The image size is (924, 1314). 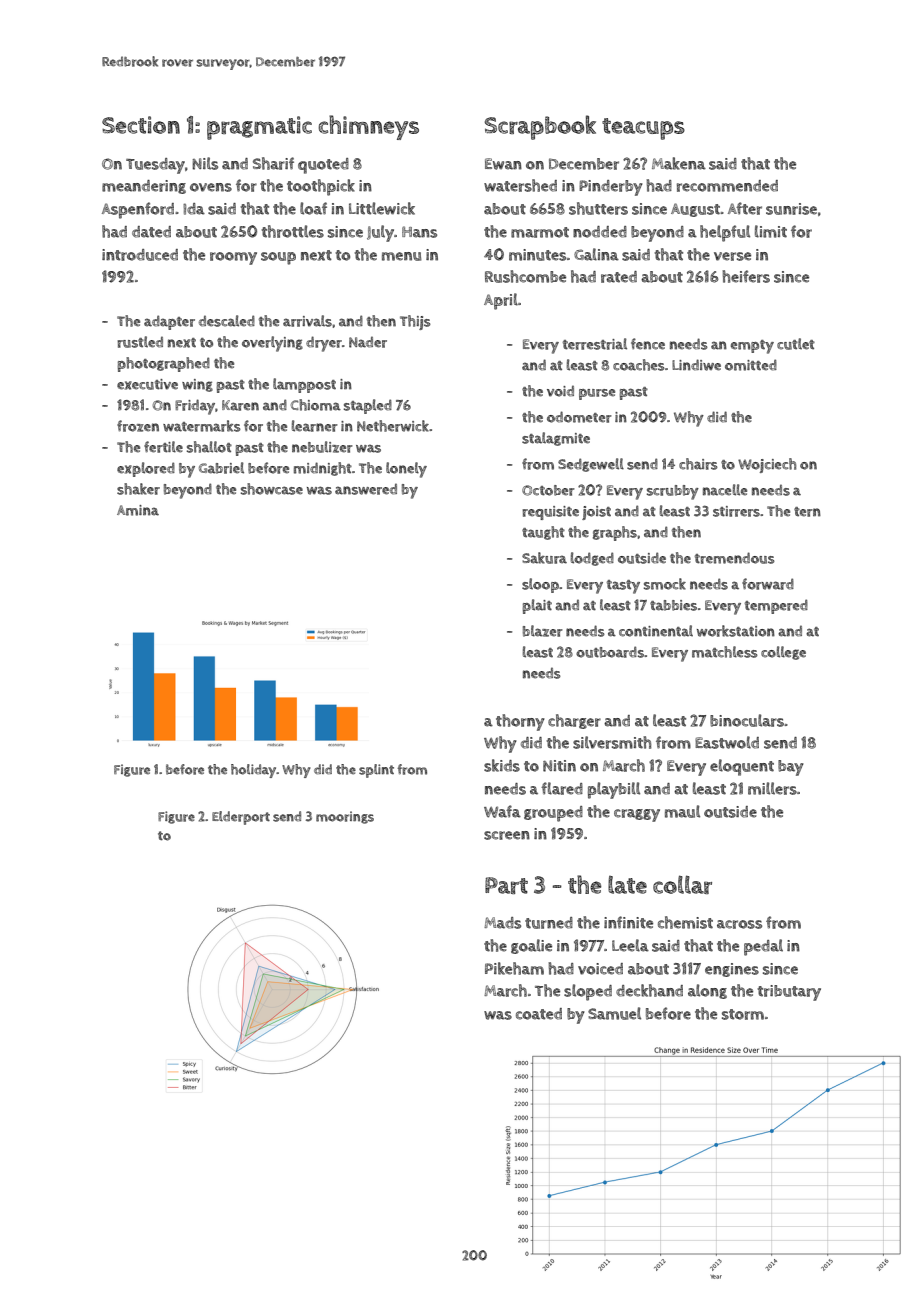 What do you see at coordinates (273, 163) in the document?
I see `Sharif` at bounding box center [273, 163].
